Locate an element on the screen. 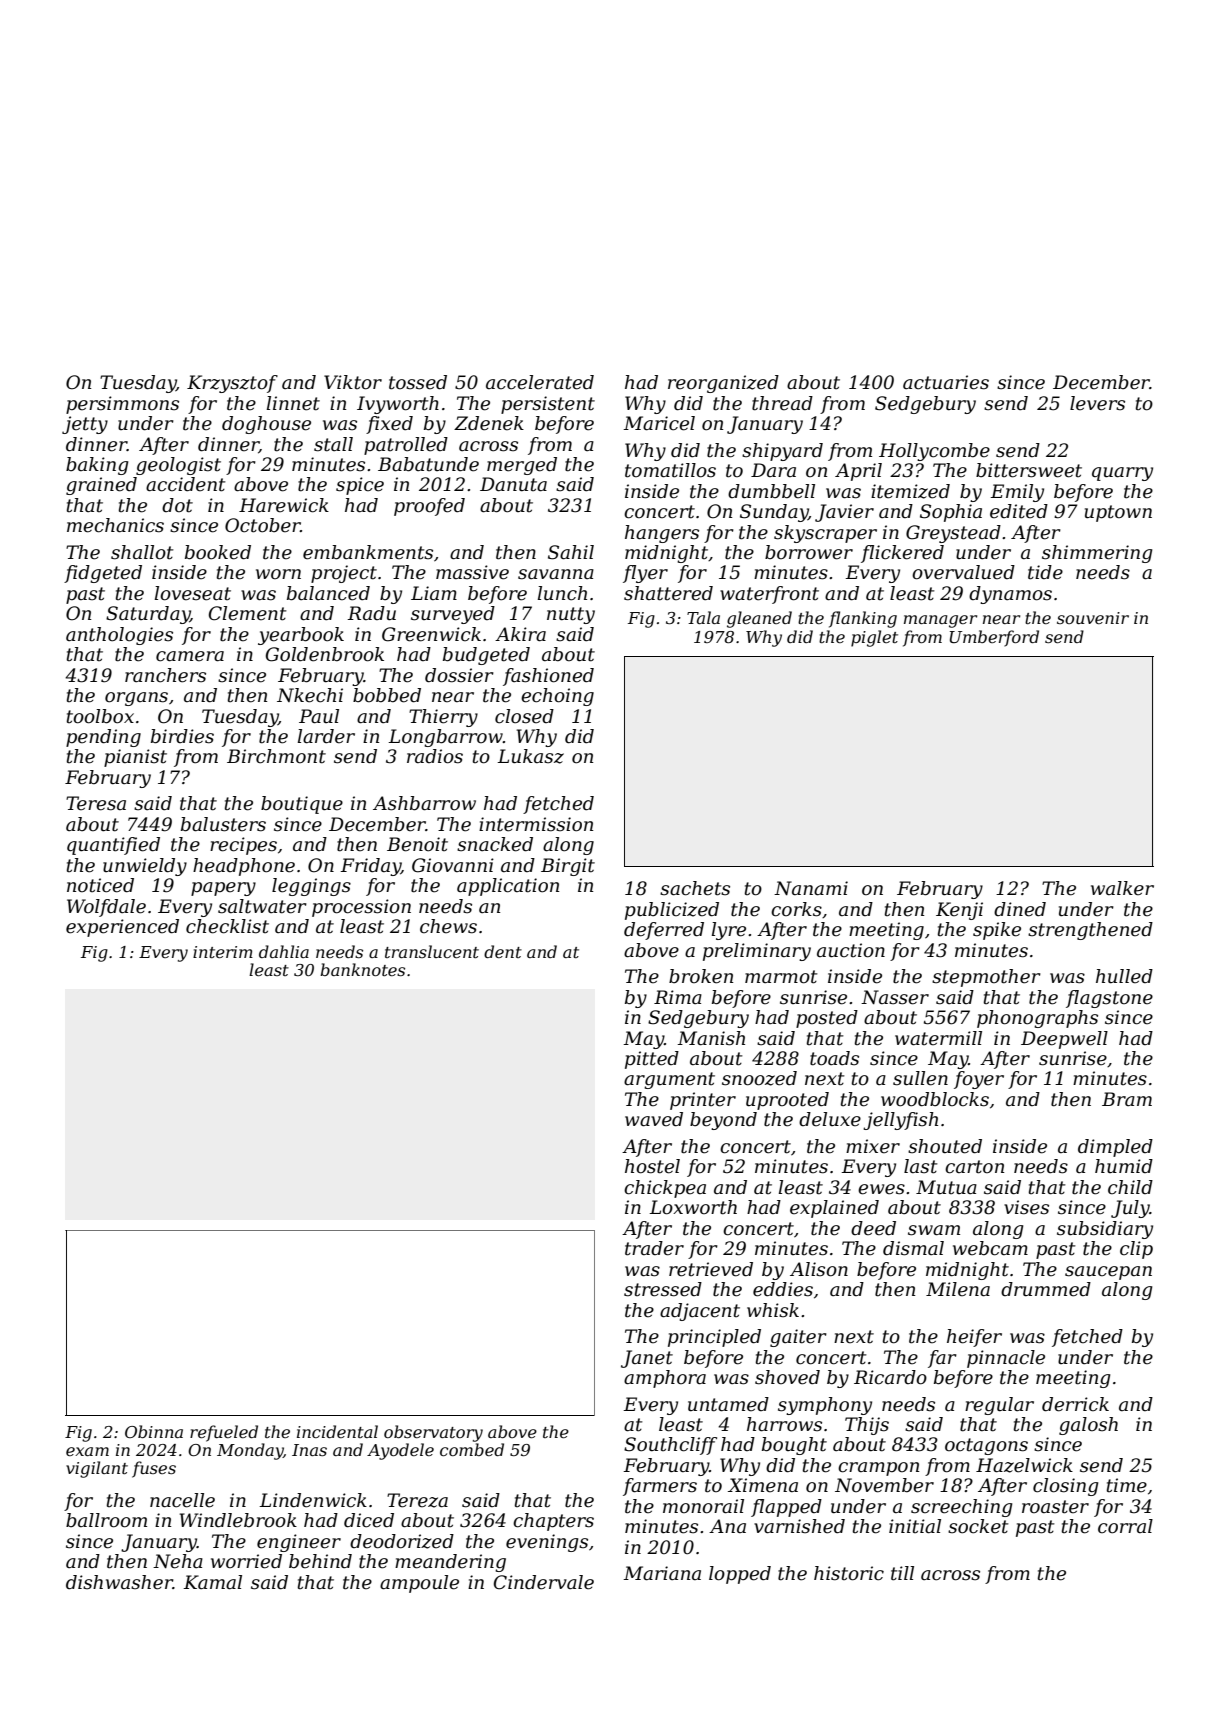 This screenshot has height=1723, width=1219. walker is located at coordinates (1122, 888).
